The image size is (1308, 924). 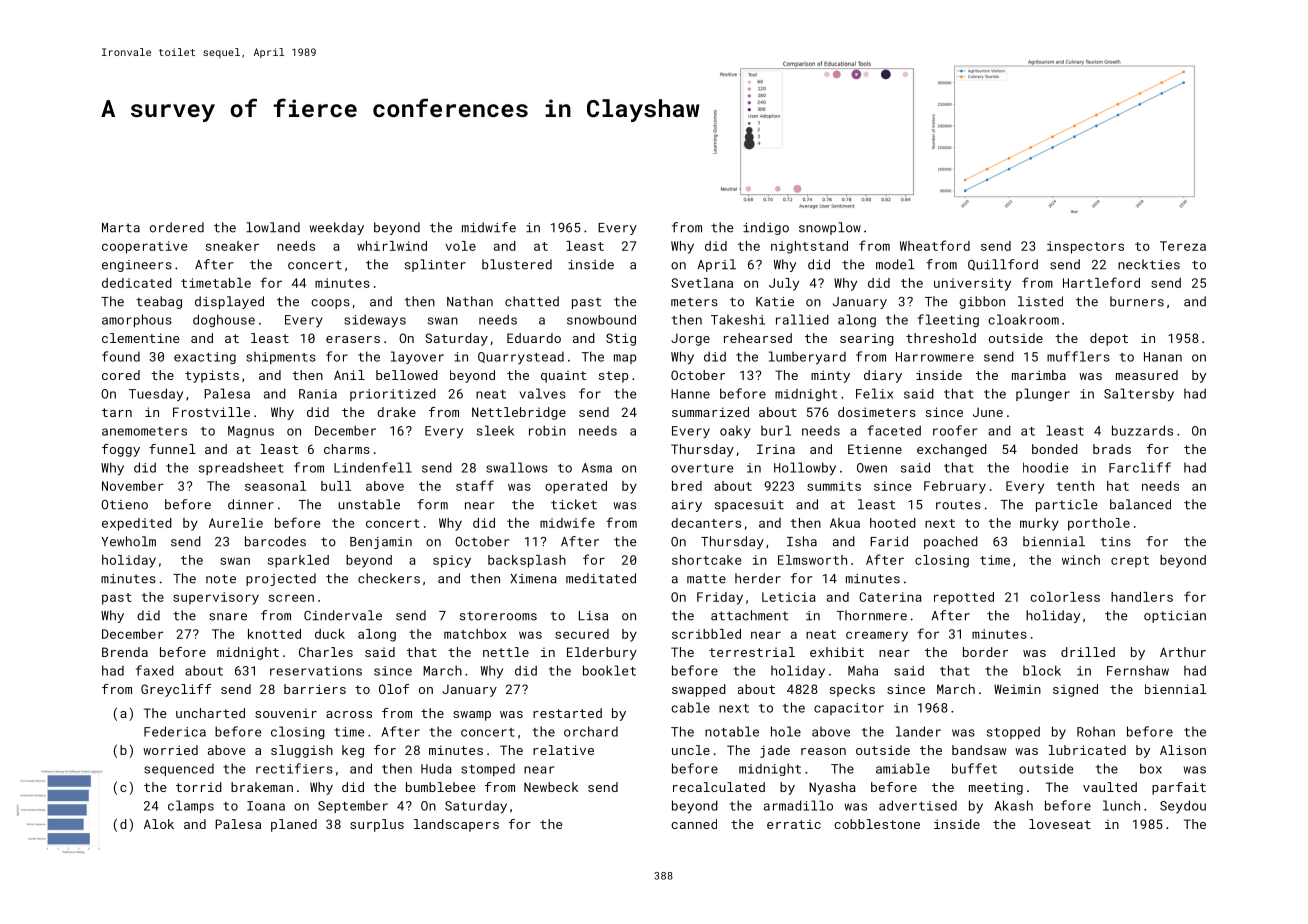 What do you see at coordinates (176, 690) in the screenshot?
I see `Greycliff` at bounding box center [176, 690].
